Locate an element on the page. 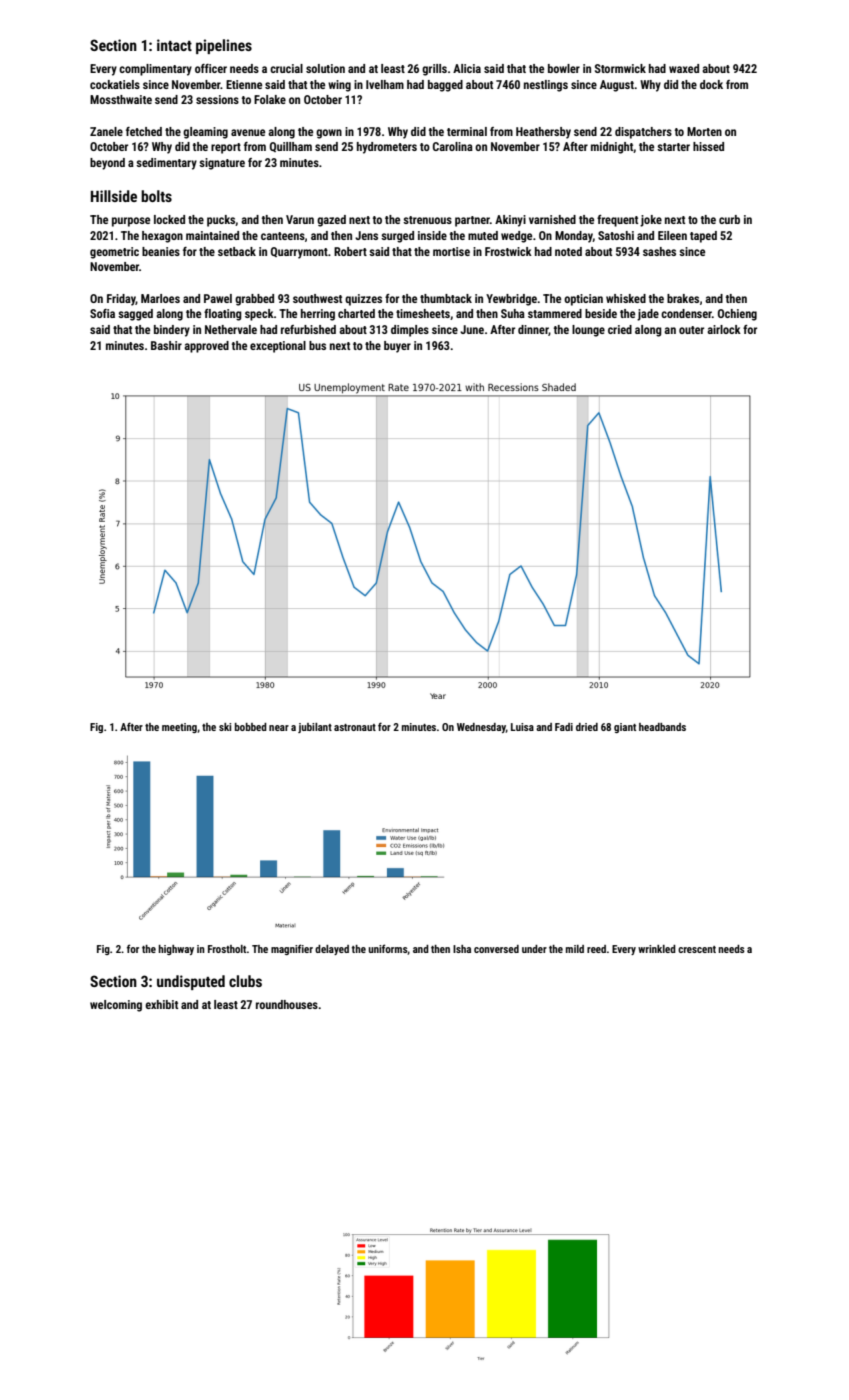  Fadi is located at coordinates (564, 727).
